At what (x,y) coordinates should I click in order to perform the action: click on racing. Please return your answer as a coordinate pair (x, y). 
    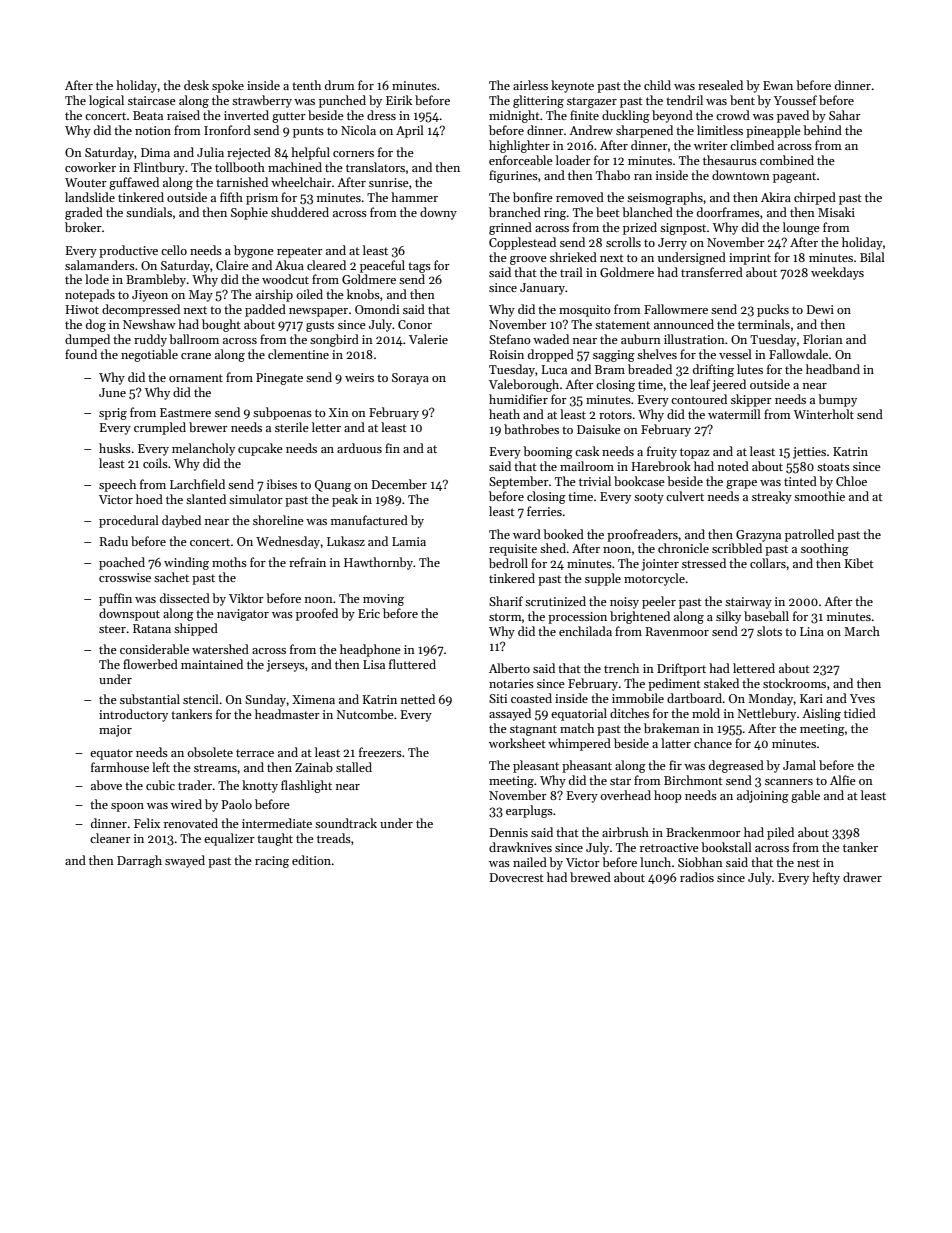
    Looking at the image, I should click on (272, 862).
